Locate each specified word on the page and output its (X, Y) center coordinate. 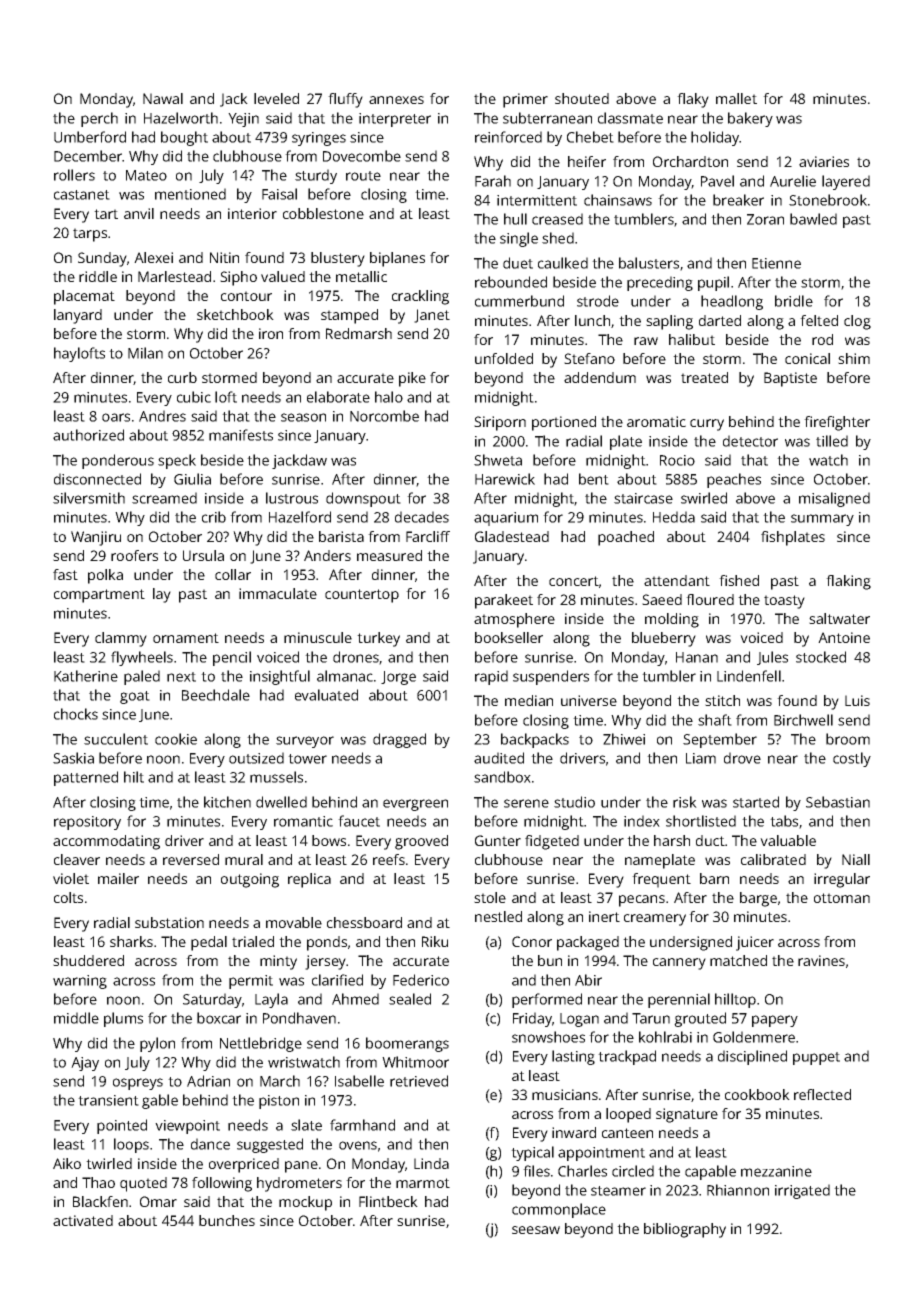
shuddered (88, 960)
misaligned (834, 499)
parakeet (504, 601)
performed (547, 1000)
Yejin (243, 120)
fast (65, 574)
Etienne (776, 263)
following (222, 1184)
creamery (655, 920)
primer (525, 100)
